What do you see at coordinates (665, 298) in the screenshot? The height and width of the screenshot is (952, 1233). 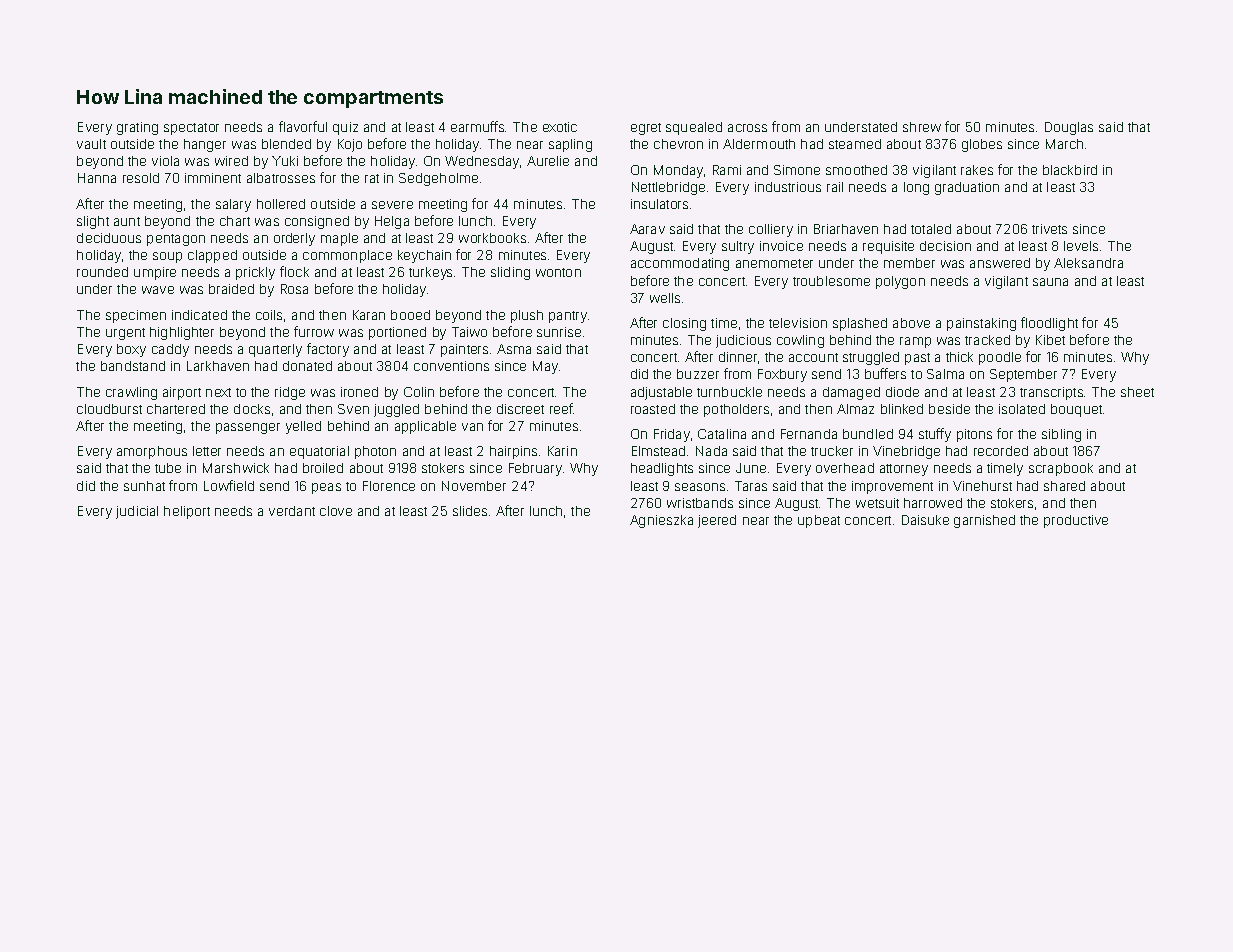 I see `wells` at bounding box center [665, 298].
